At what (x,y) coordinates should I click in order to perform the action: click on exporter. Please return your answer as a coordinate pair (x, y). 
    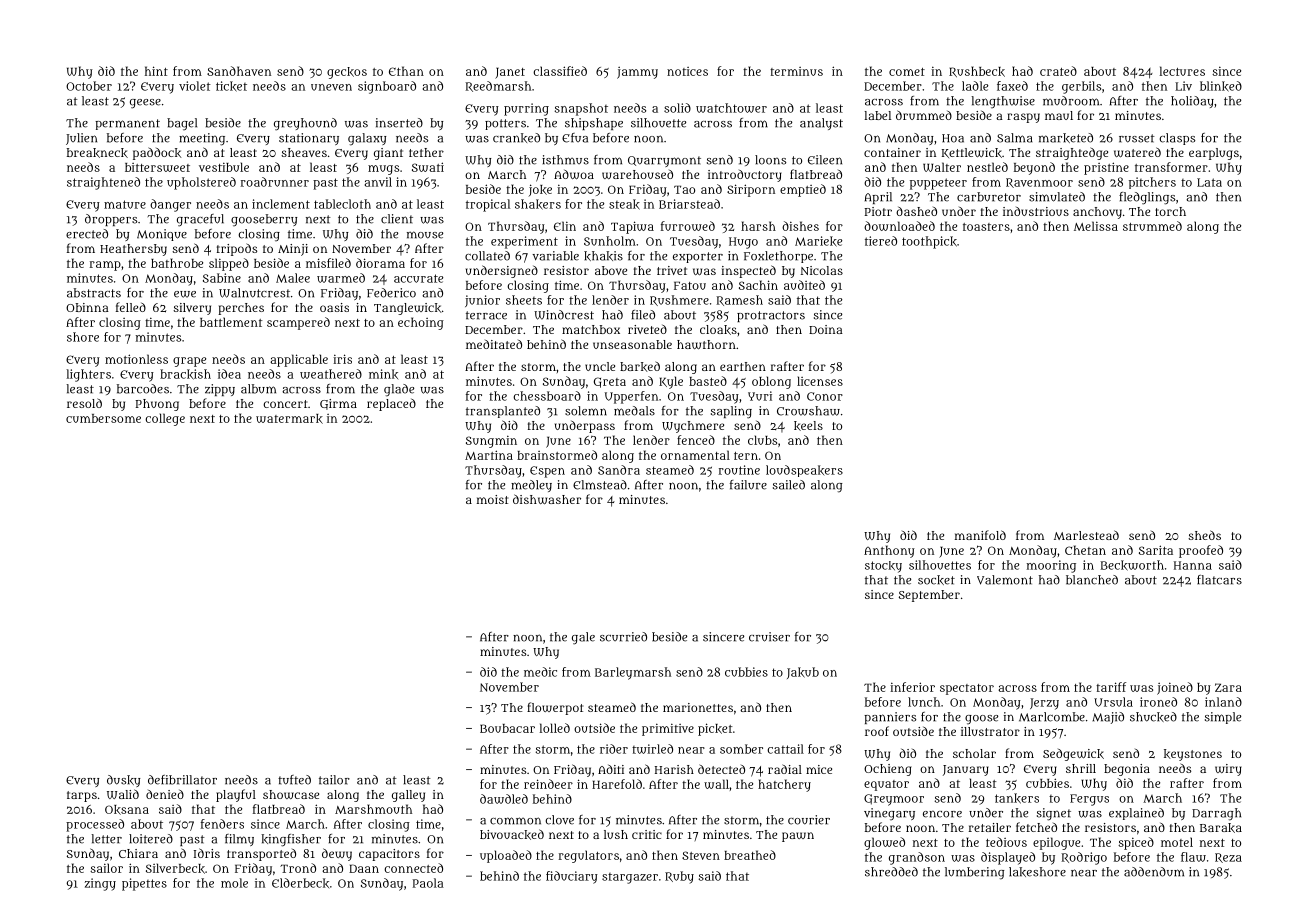
    Looking at the image, I should click on (698, 257).
